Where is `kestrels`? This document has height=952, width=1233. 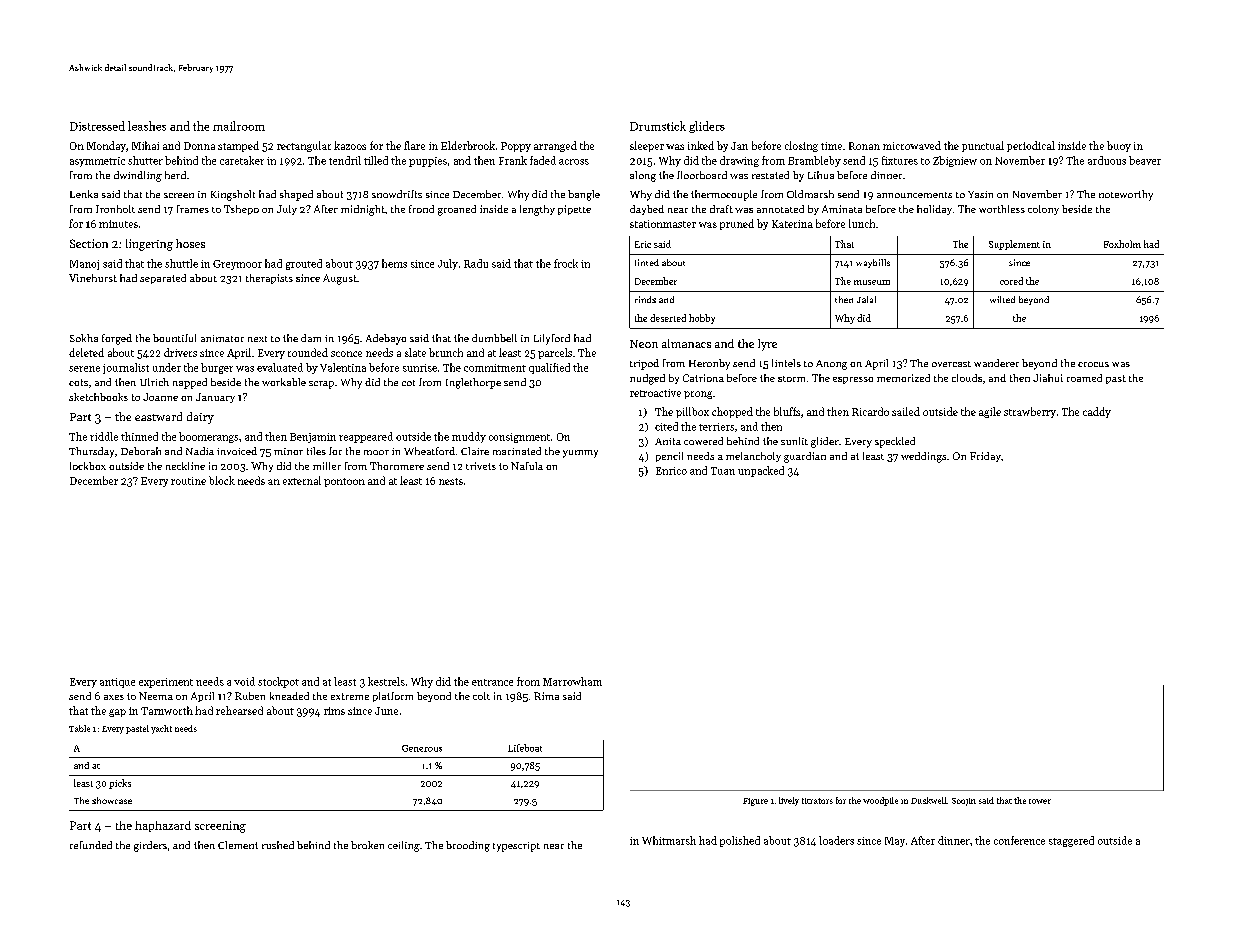 kestrels is located at coordinates (386, 681).
